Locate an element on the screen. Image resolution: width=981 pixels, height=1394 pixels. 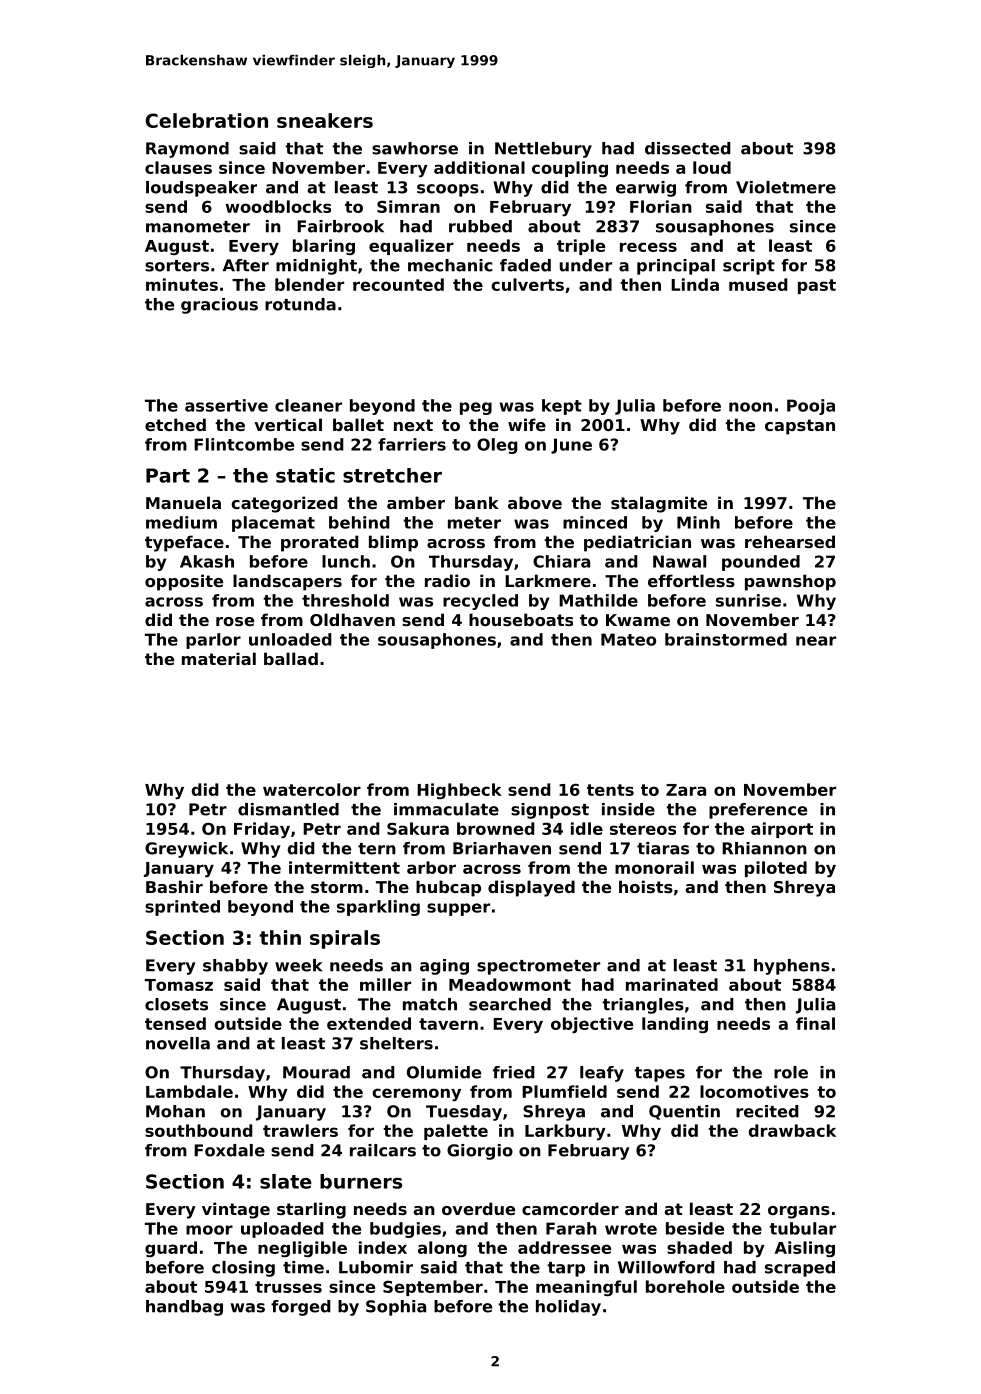
Nettlebury is located at coordinates (543, 150).
